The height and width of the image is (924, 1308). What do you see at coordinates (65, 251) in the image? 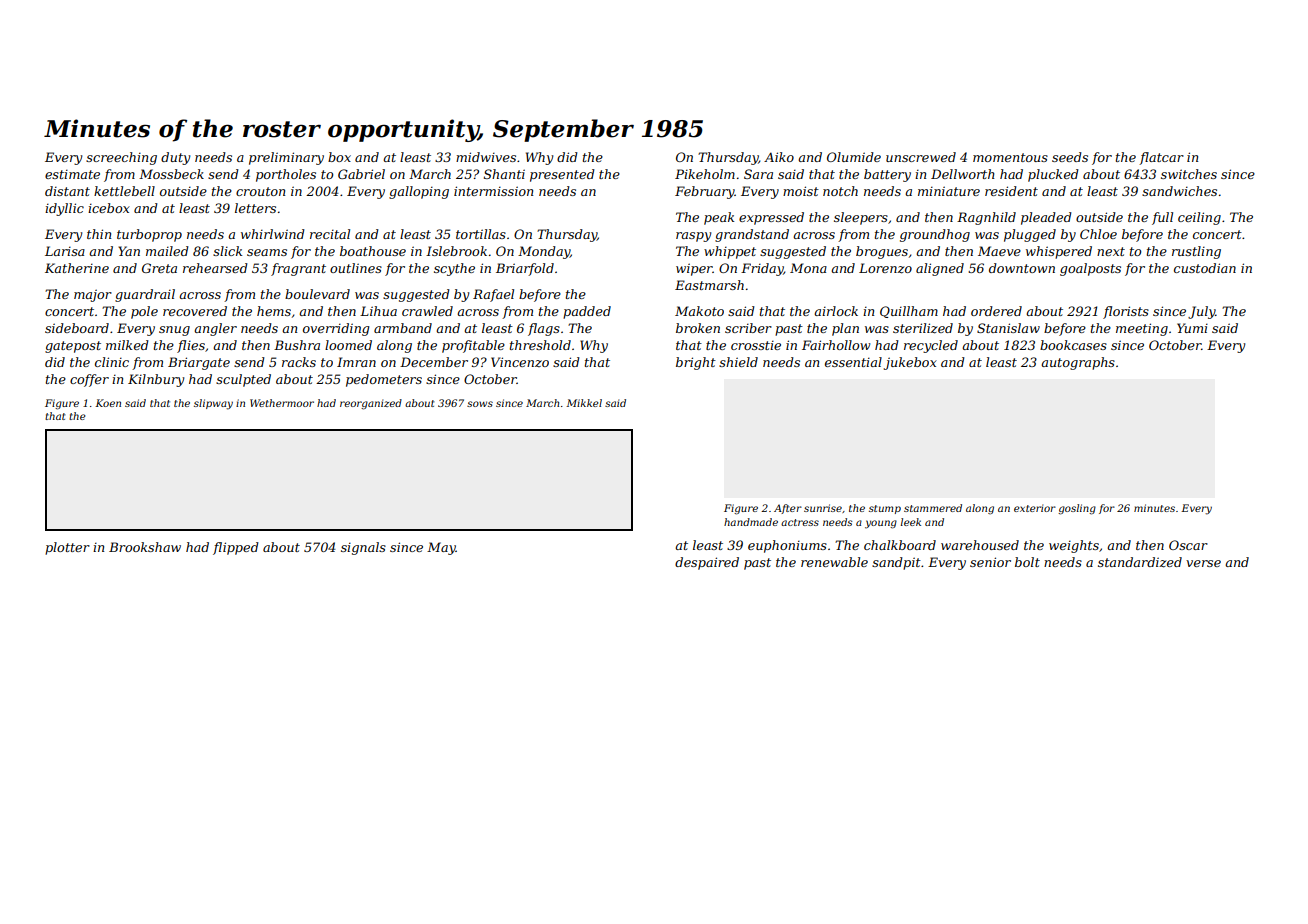
I see `Larisa` at bounding box center [65, 251].
